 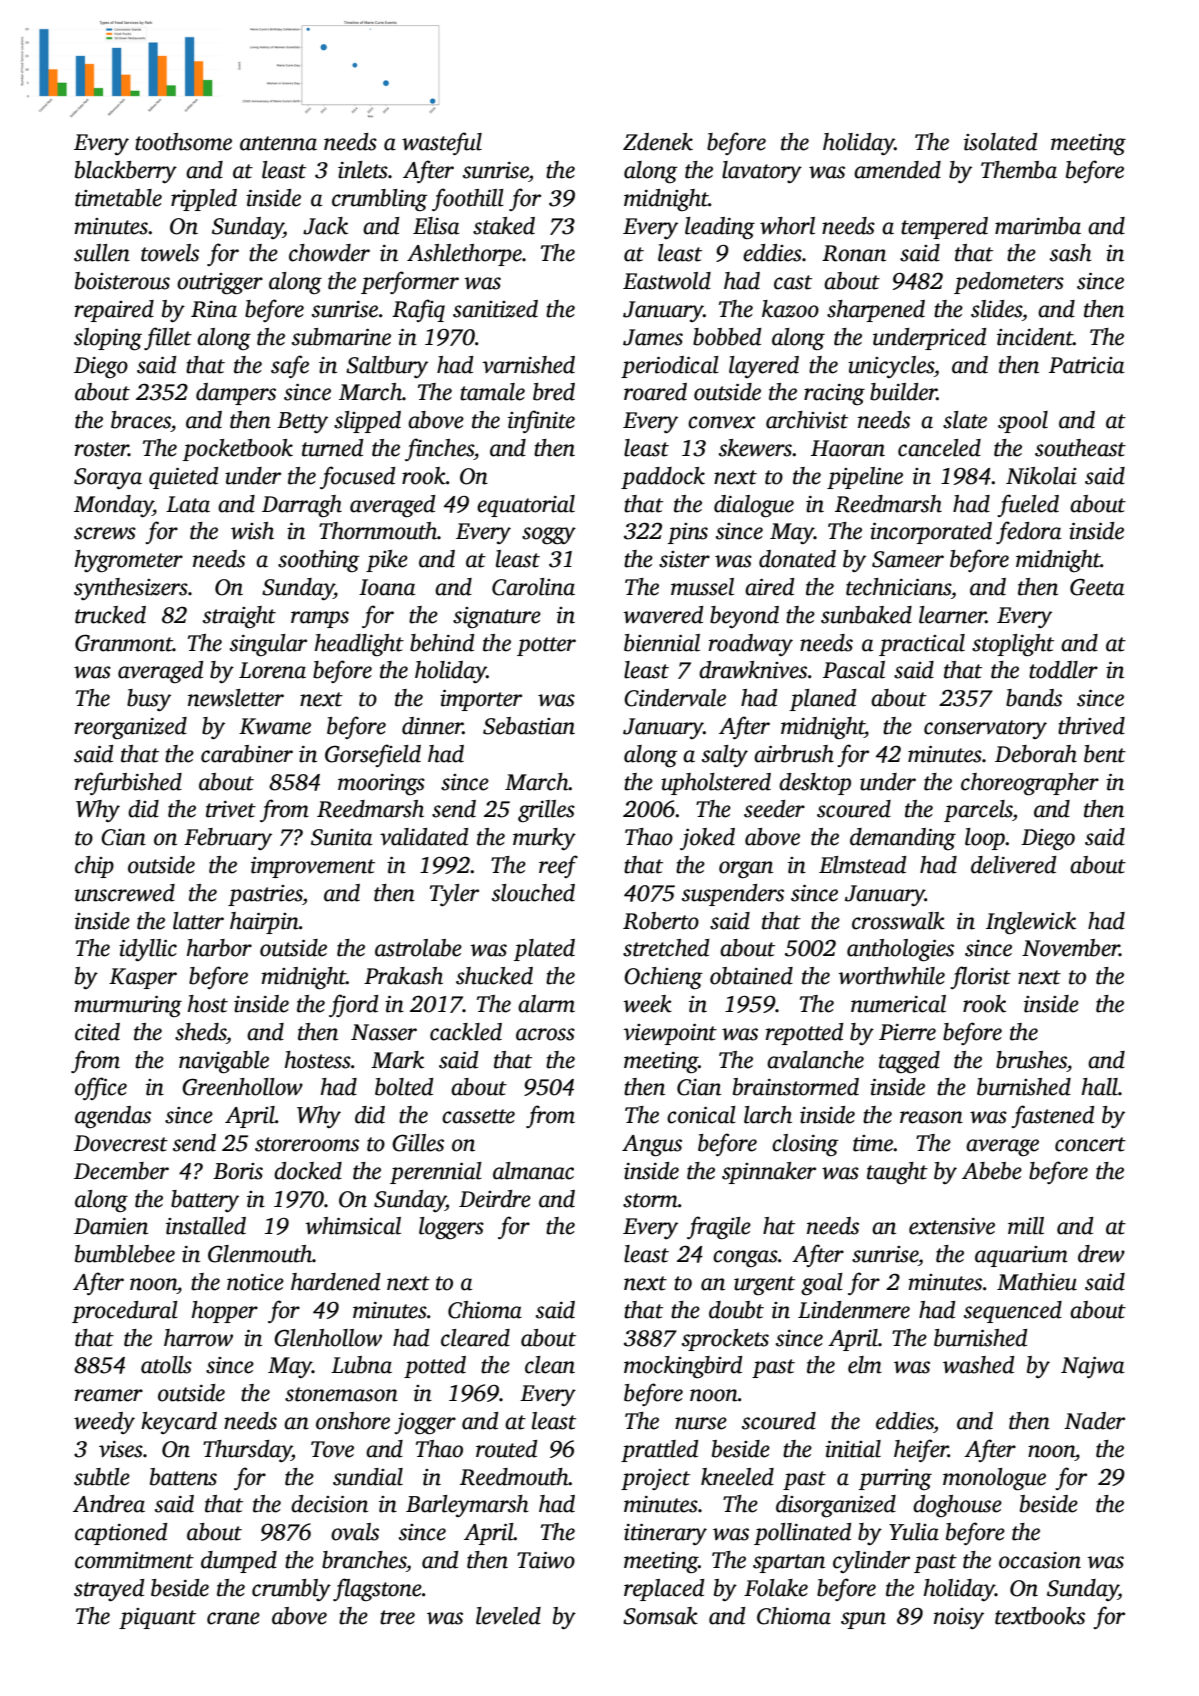 I want to click on Inglewick, so click(x=1031, y=923).
